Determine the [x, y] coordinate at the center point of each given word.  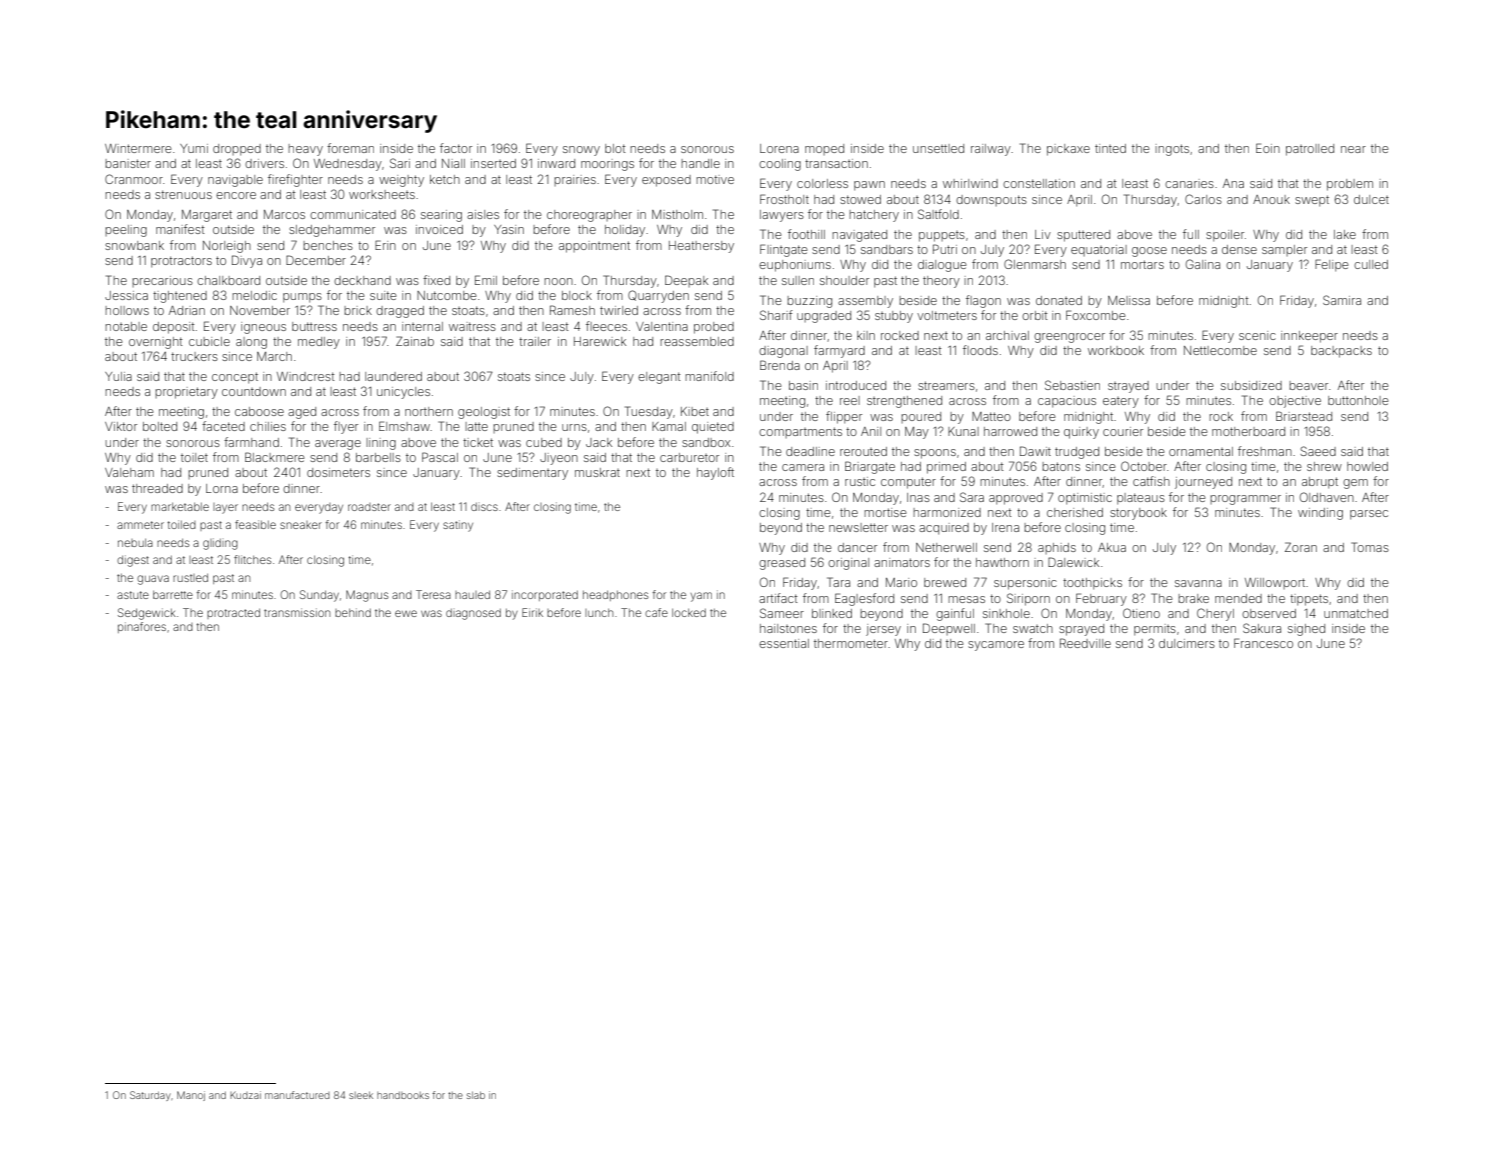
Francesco [1263, 643]
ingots [1172, 150]
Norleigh [227, 247]
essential [784, 643]
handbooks [403, 1095]
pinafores [142, 627]
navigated [859, 236]
